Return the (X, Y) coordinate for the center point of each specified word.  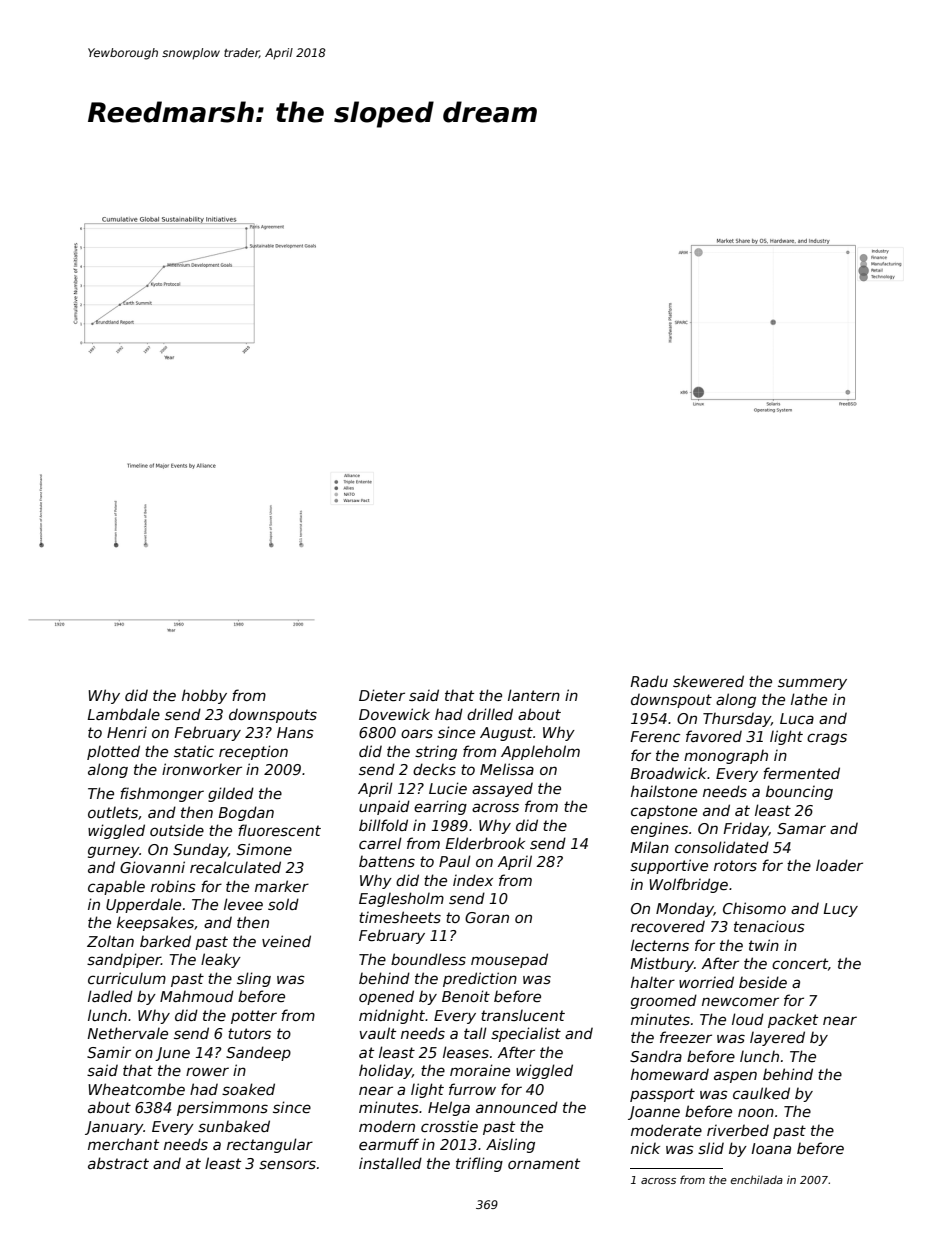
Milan (649, 847)
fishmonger (162, 794)
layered (777, 1038)
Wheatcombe (136, 1089)
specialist (526, 1034)
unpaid (384, 807)
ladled (110, 996)
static (194, 751)
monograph (726, 757)
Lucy (840, 910)
